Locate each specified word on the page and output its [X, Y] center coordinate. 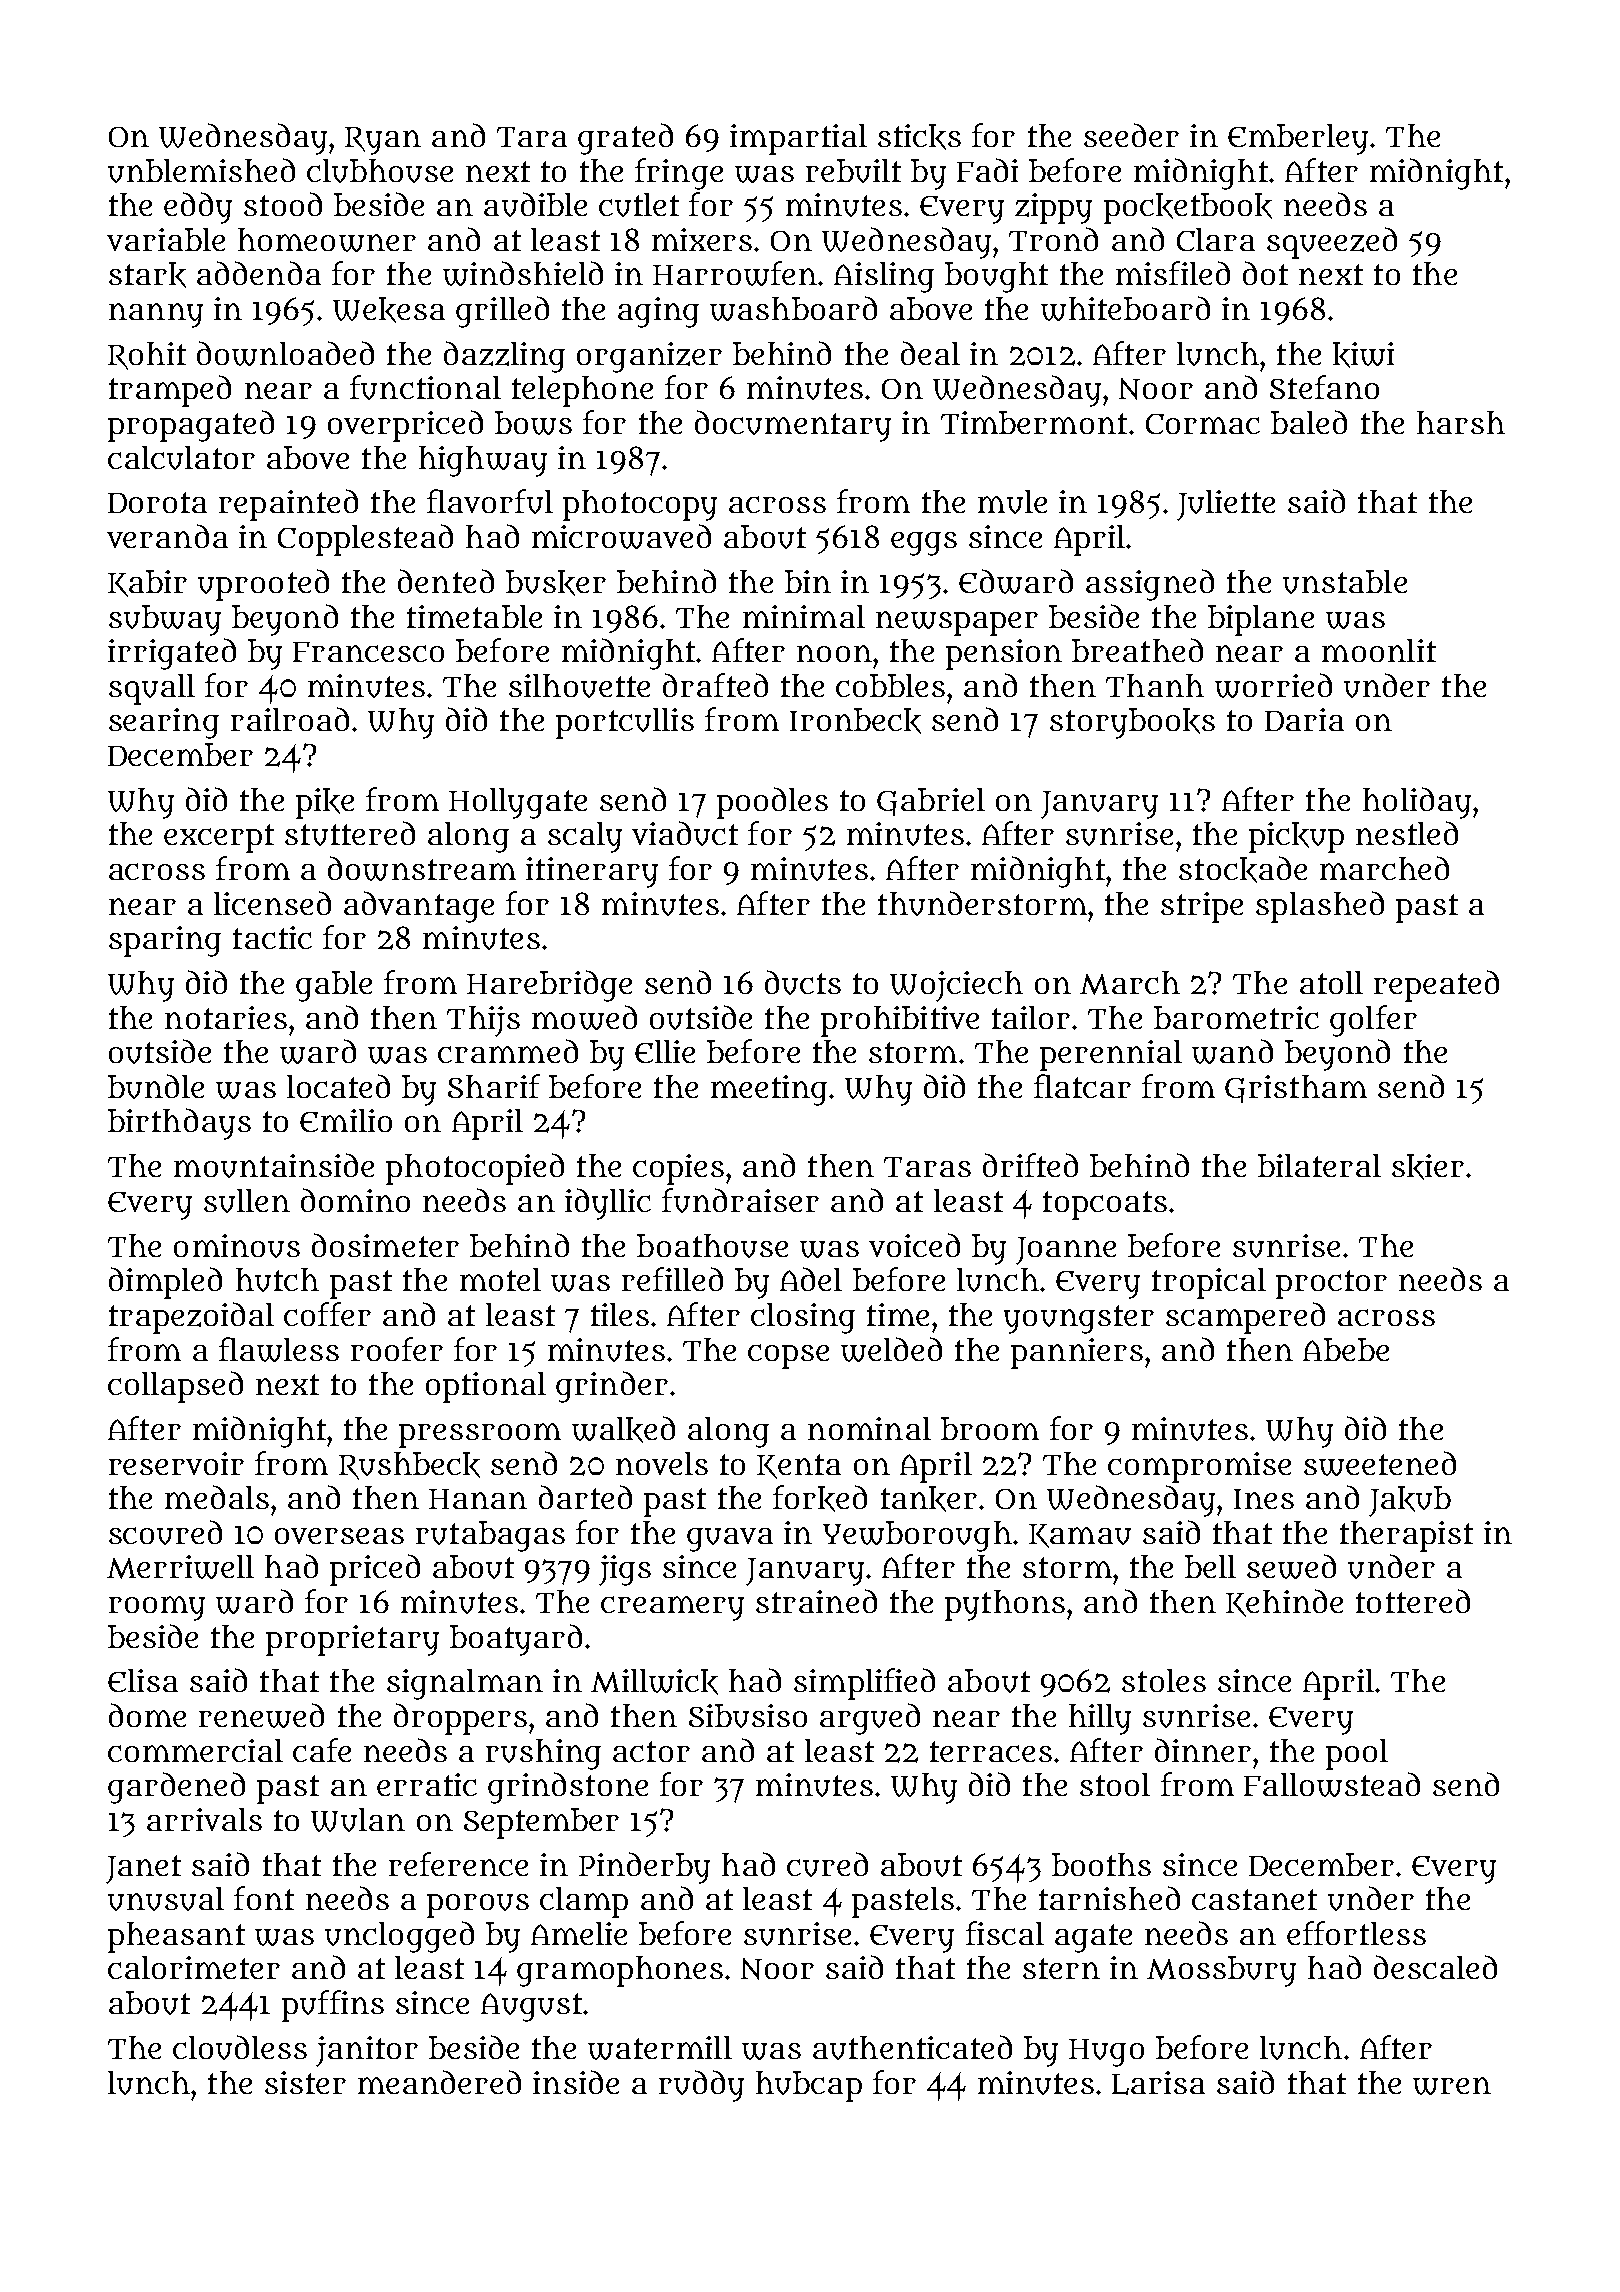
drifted [1030, 1165]
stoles [1164, 1680]
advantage [419, 907]
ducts [803, 982]
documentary [793, 426]
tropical [1209, 1283]
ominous [237, 1246]
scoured [165, 1532]
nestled [1407, 833]
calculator [181, 458]
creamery [672, 1608]
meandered [439, 2082]
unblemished [201, 170]
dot [1265, 273]
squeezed [1332, 243]
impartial [798, 139]
